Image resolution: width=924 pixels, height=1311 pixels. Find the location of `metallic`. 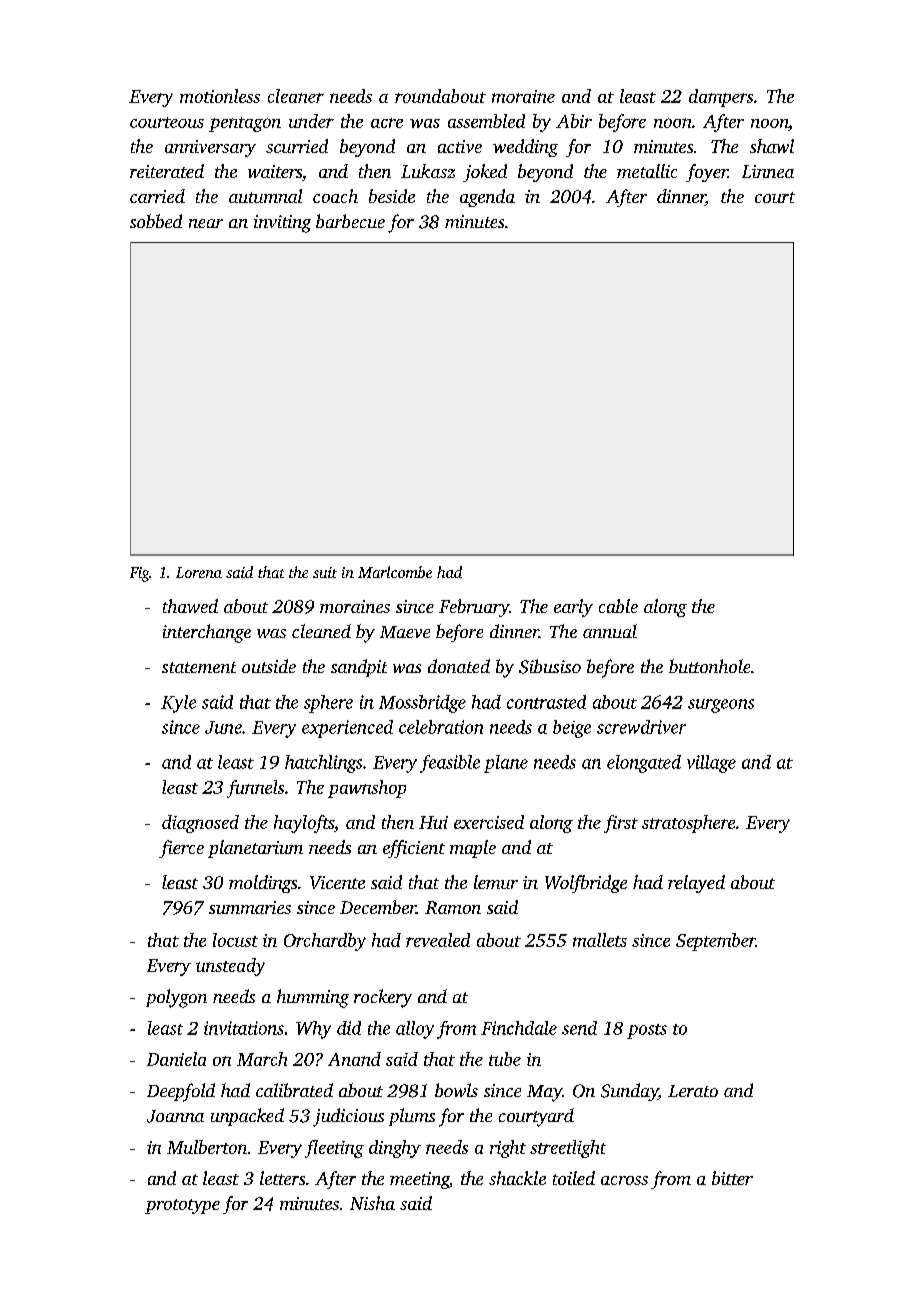

metallic is located at coordinates (647, 171).
